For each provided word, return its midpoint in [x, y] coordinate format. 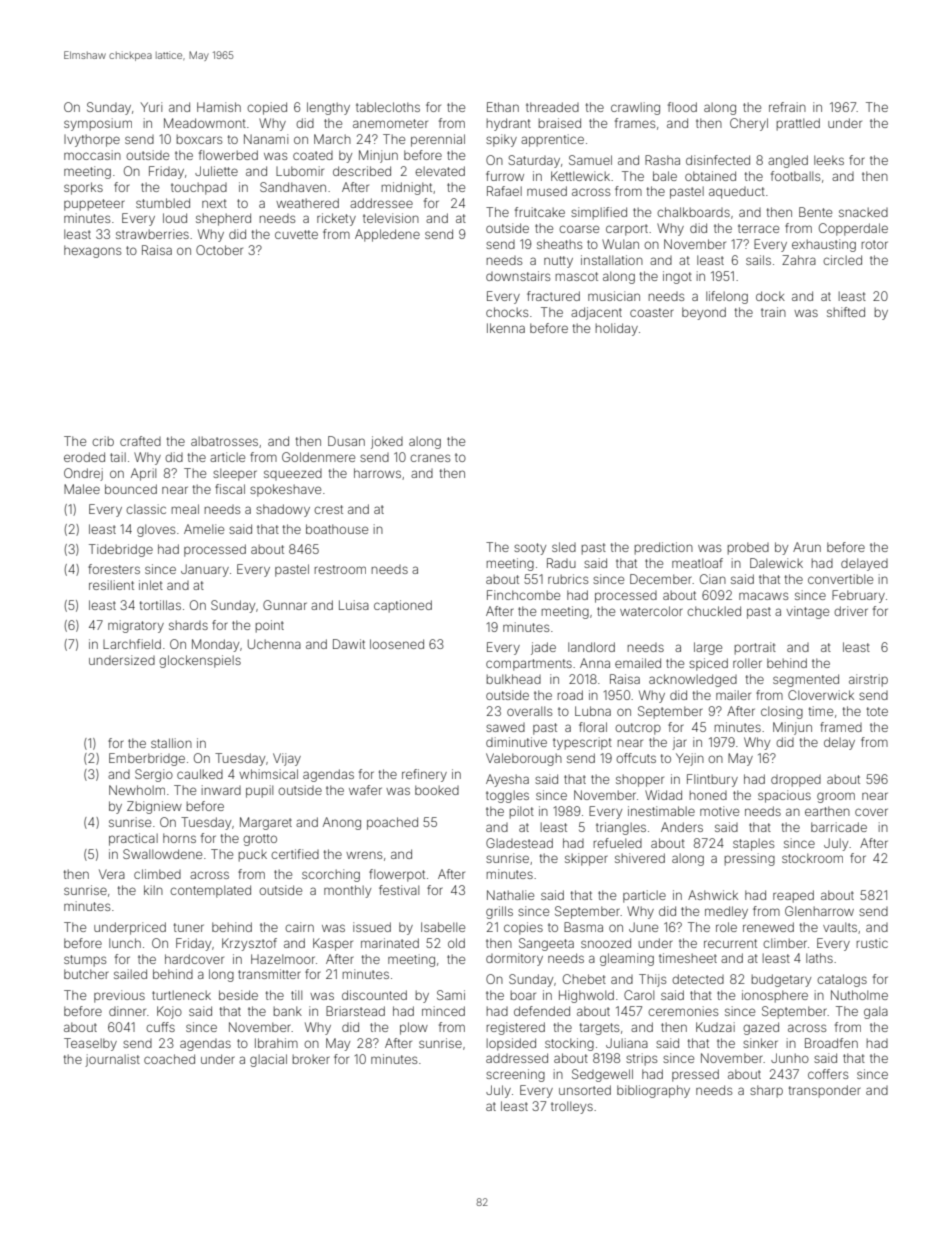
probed [748, 548]
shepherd [223, 219]
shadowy [283, 510]
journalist [112, 1060]
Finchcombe [523, 595]
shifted [846, 312]
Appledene [387, 235]
